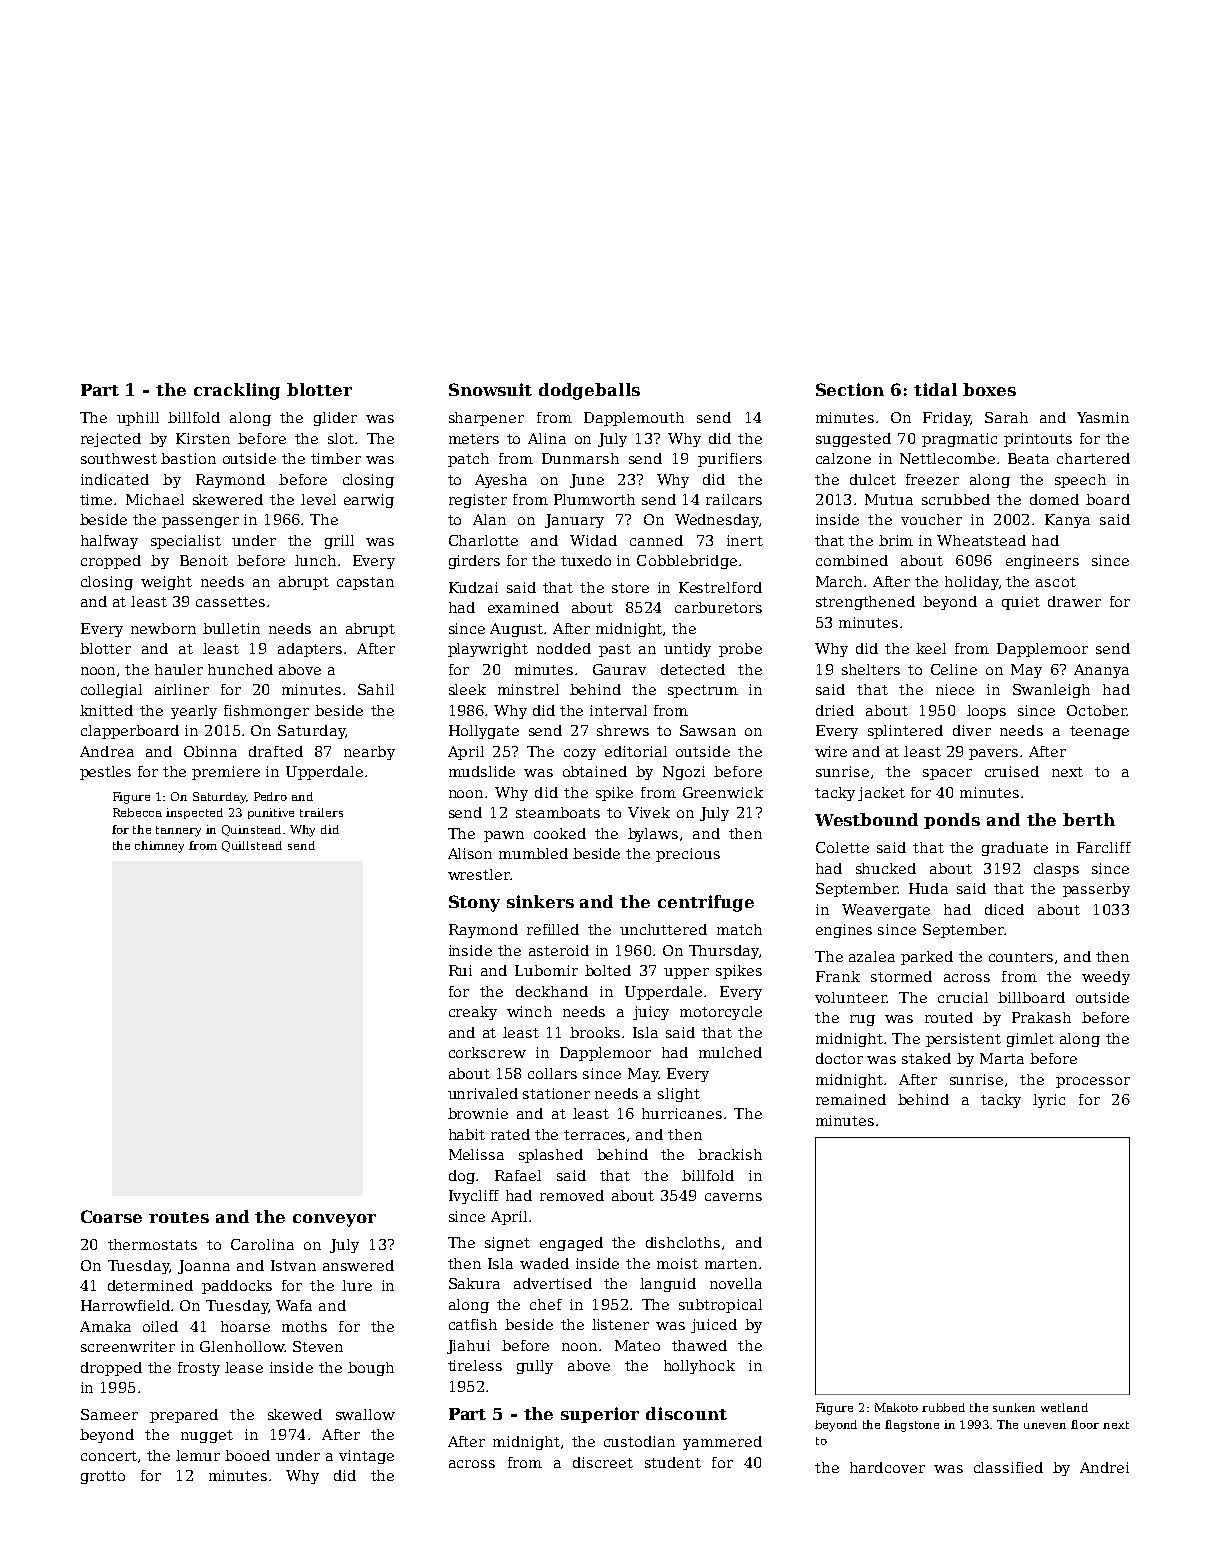  I want to click on lure, so click(357, 1285).
